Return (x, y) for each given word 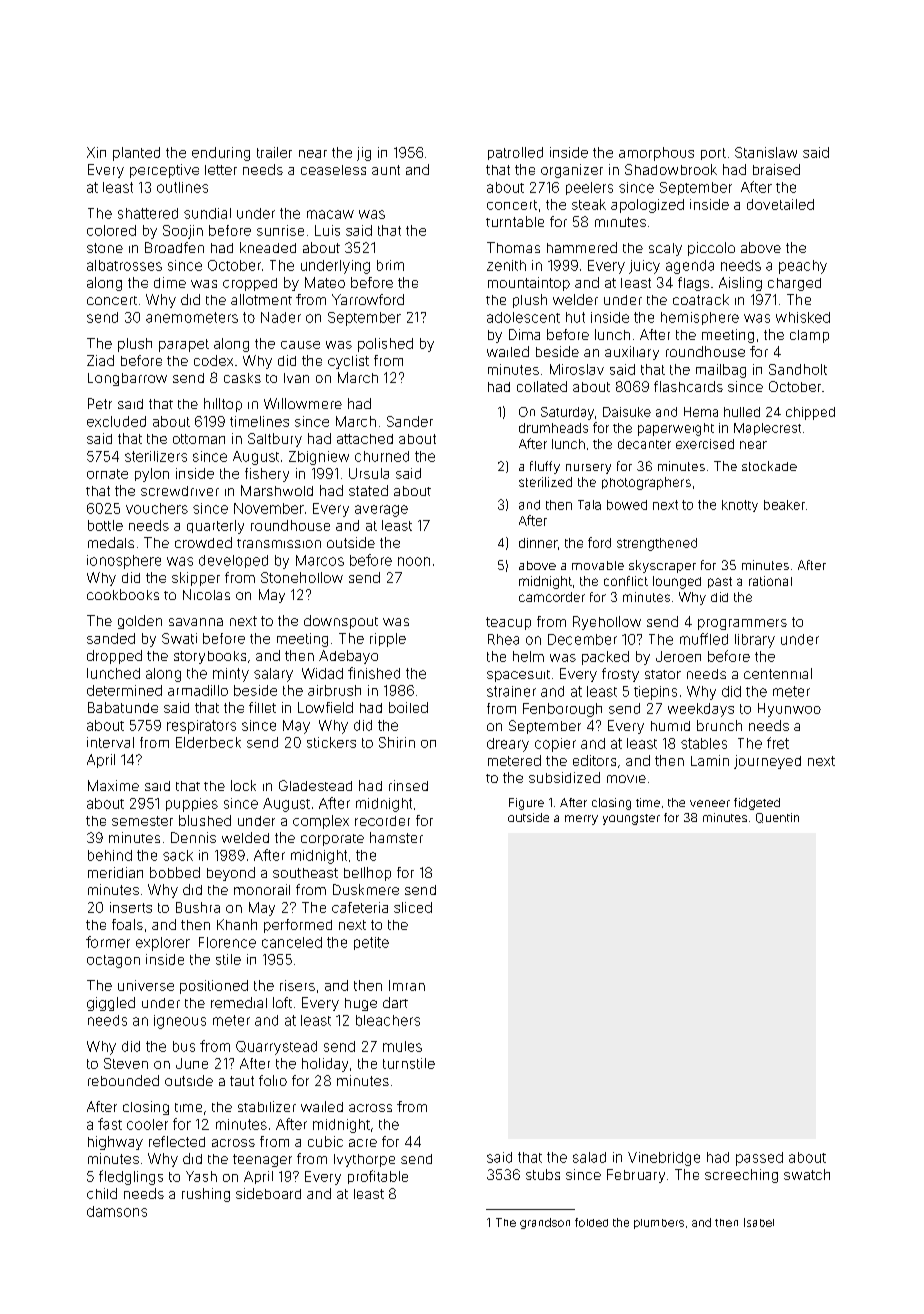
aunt (386, 170)
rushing (206, 1195)
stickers (331, 742)
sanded (111, 638)
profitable (378, 1177)
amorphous (656, 154)
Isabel (759, 1222)
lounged (677, 582)
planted (136, 154)
